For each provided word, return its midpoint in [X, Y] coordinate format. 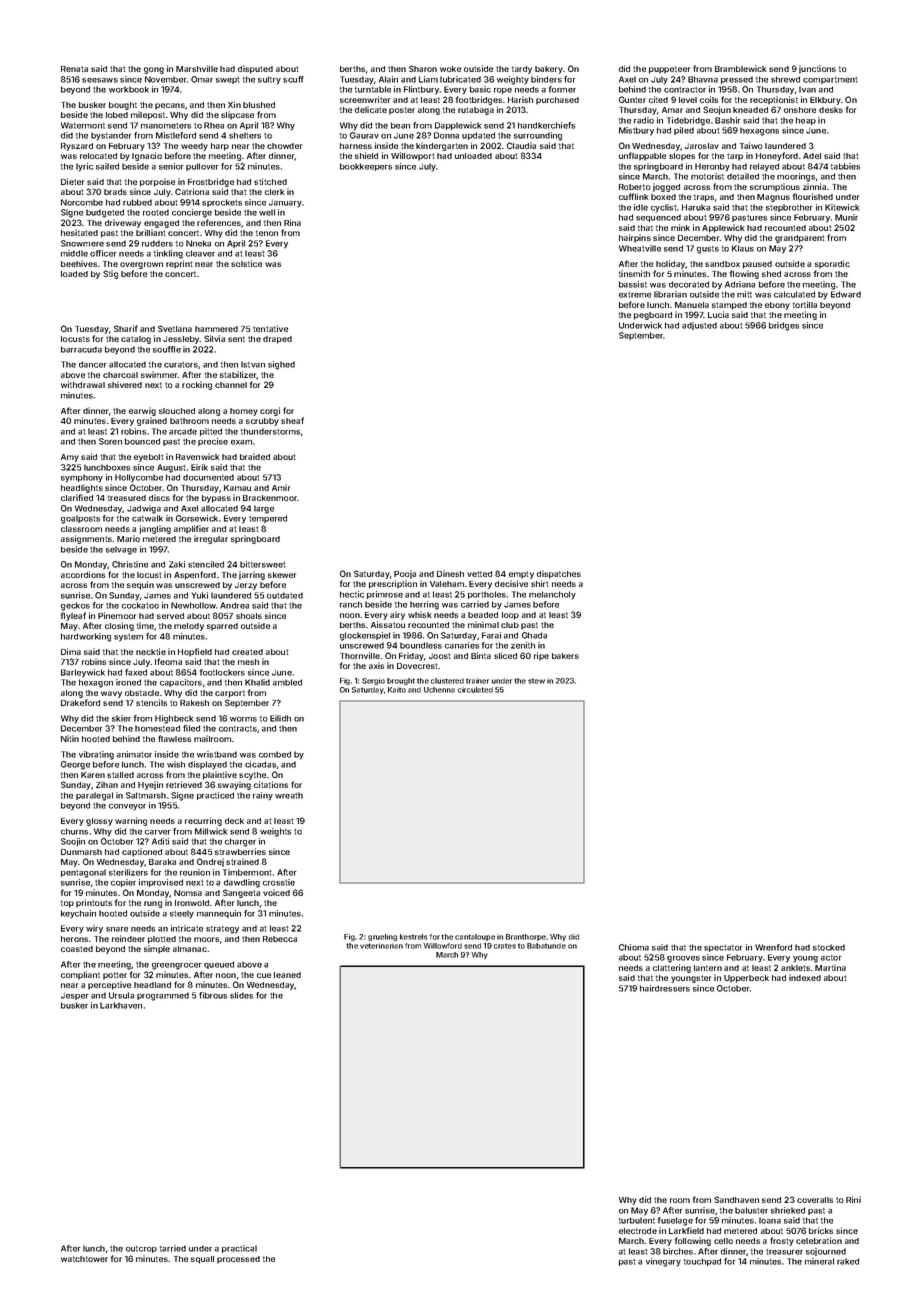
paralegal [94, 796]
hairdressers [665, 988]
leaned [287, 975]
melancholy [552, 595]
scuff [293, 79]
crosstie [279, 882]
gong [154, 70]
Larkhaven [121, 1005]
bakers [565, 656]
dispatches [559, 574]
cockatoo [140, 605]
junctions [817, 69]
